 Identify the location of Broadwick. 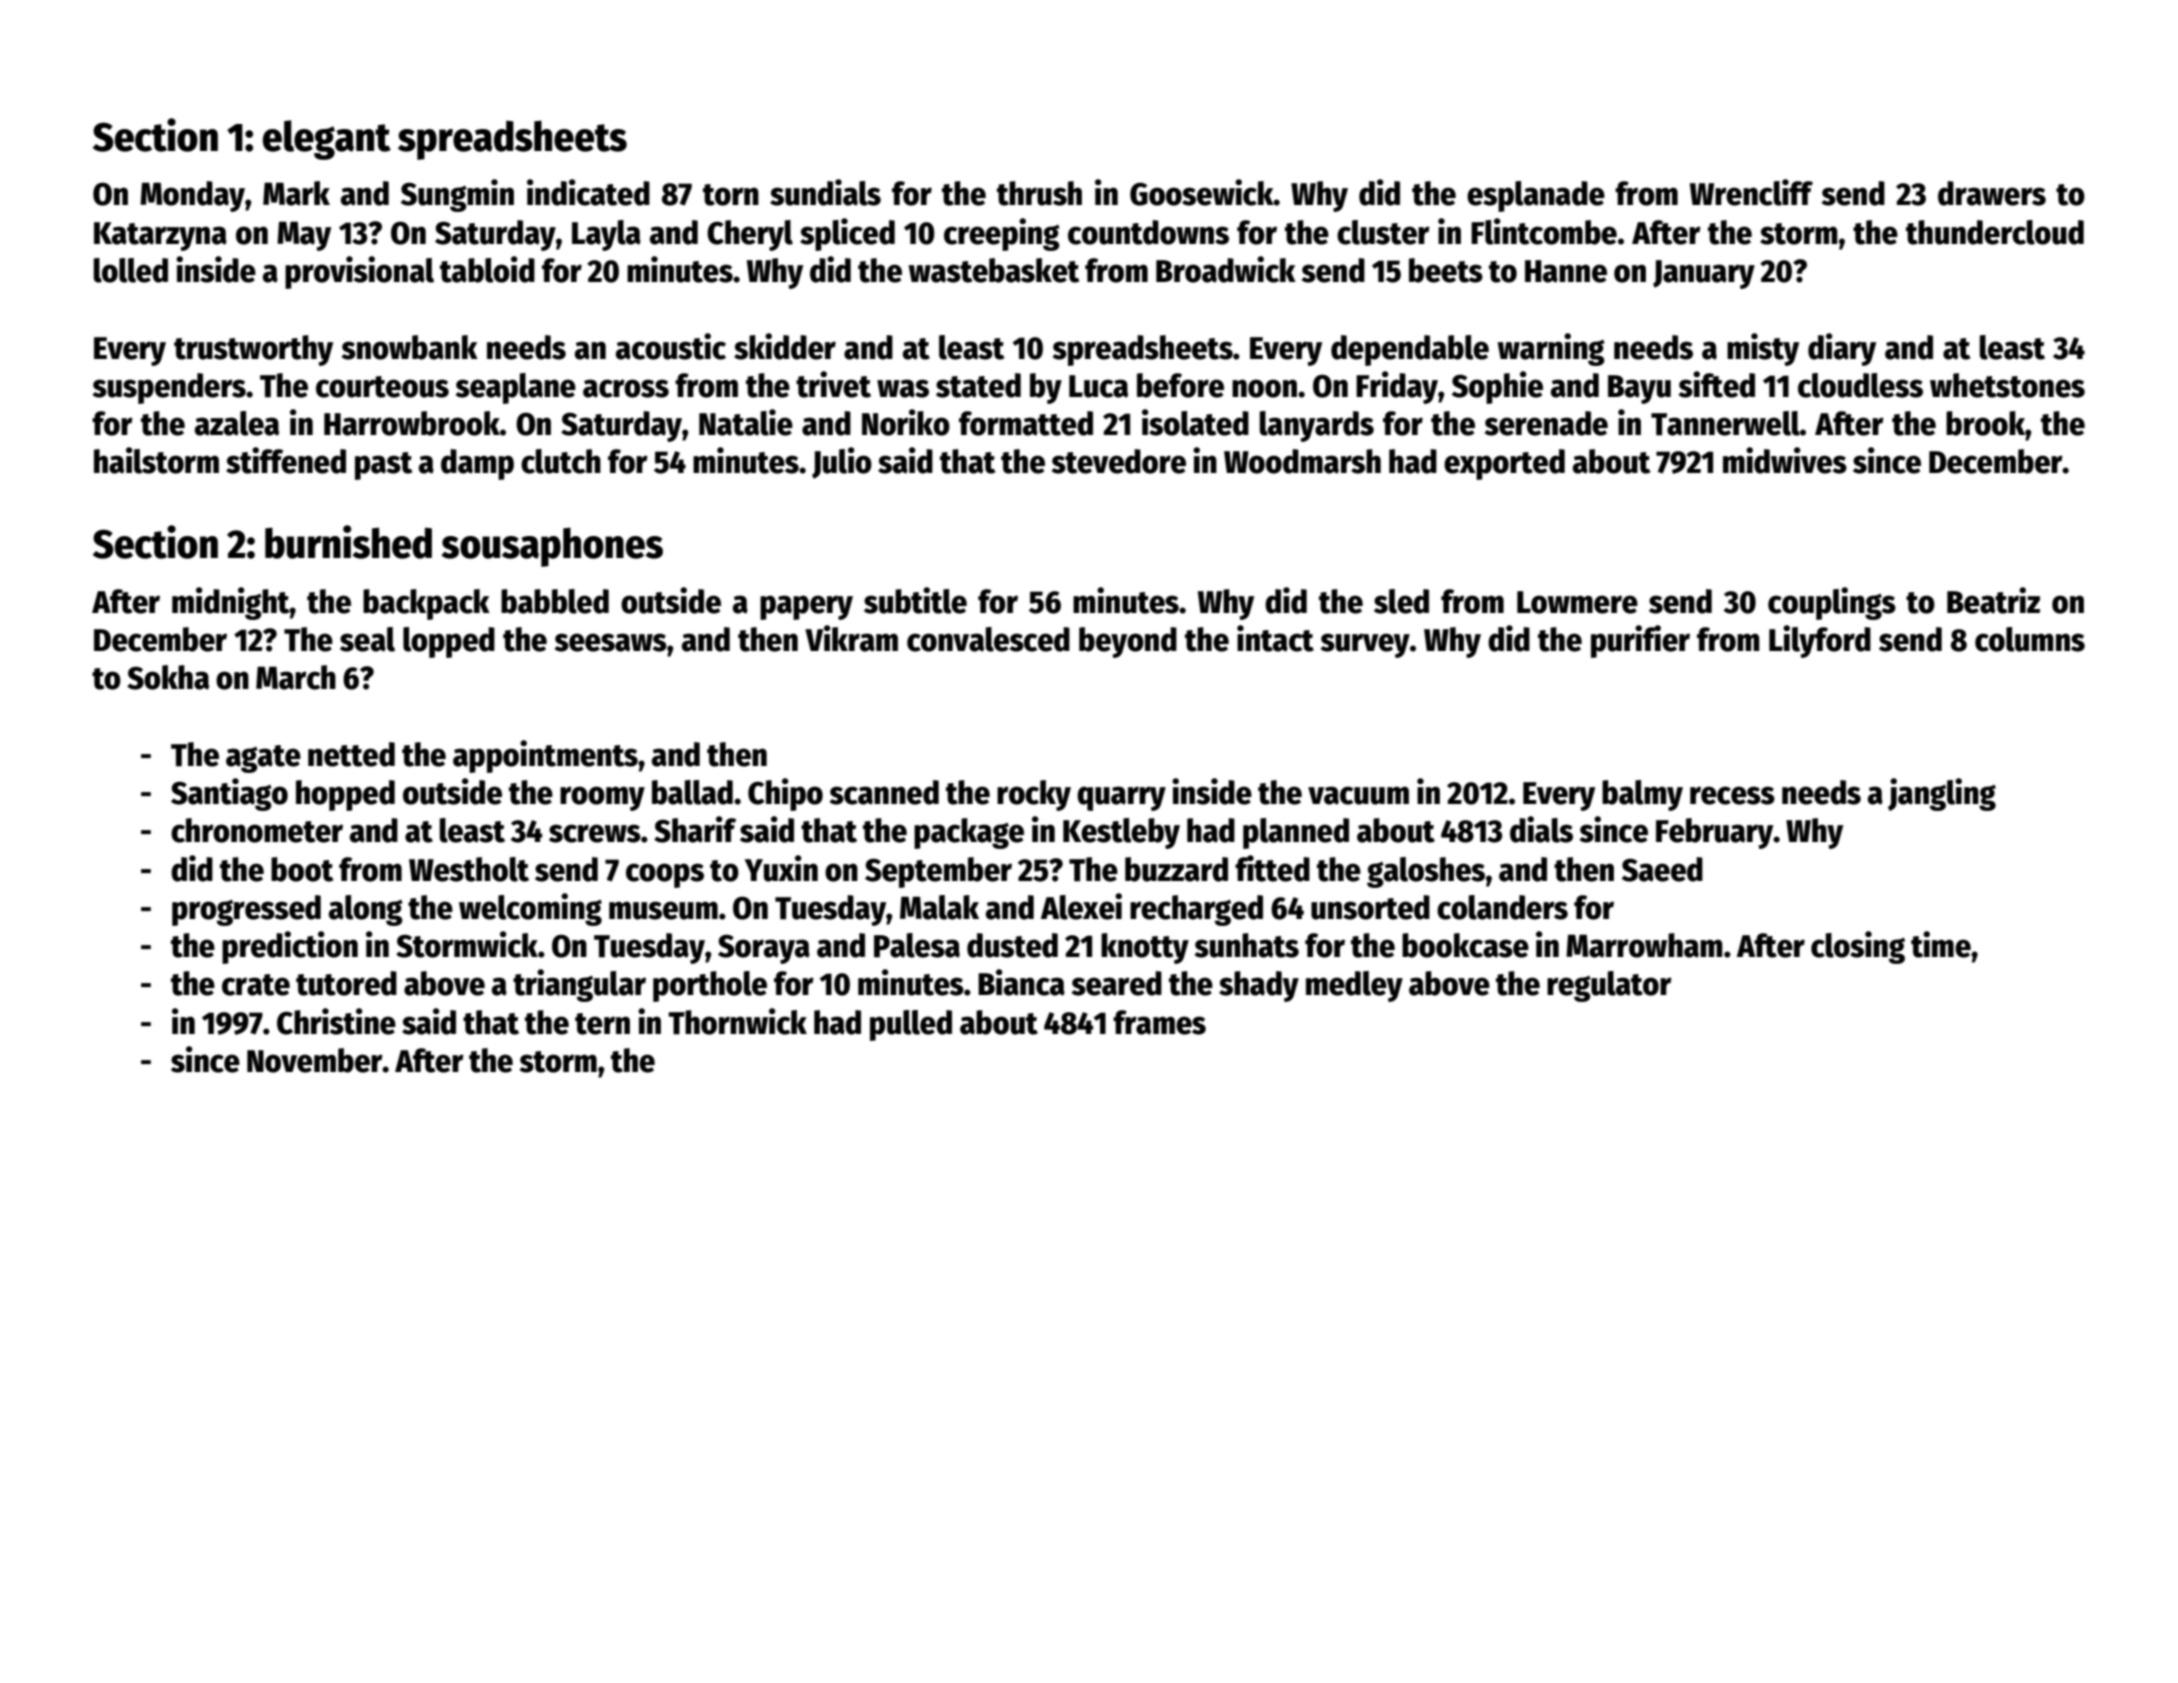
(1226, 269).
